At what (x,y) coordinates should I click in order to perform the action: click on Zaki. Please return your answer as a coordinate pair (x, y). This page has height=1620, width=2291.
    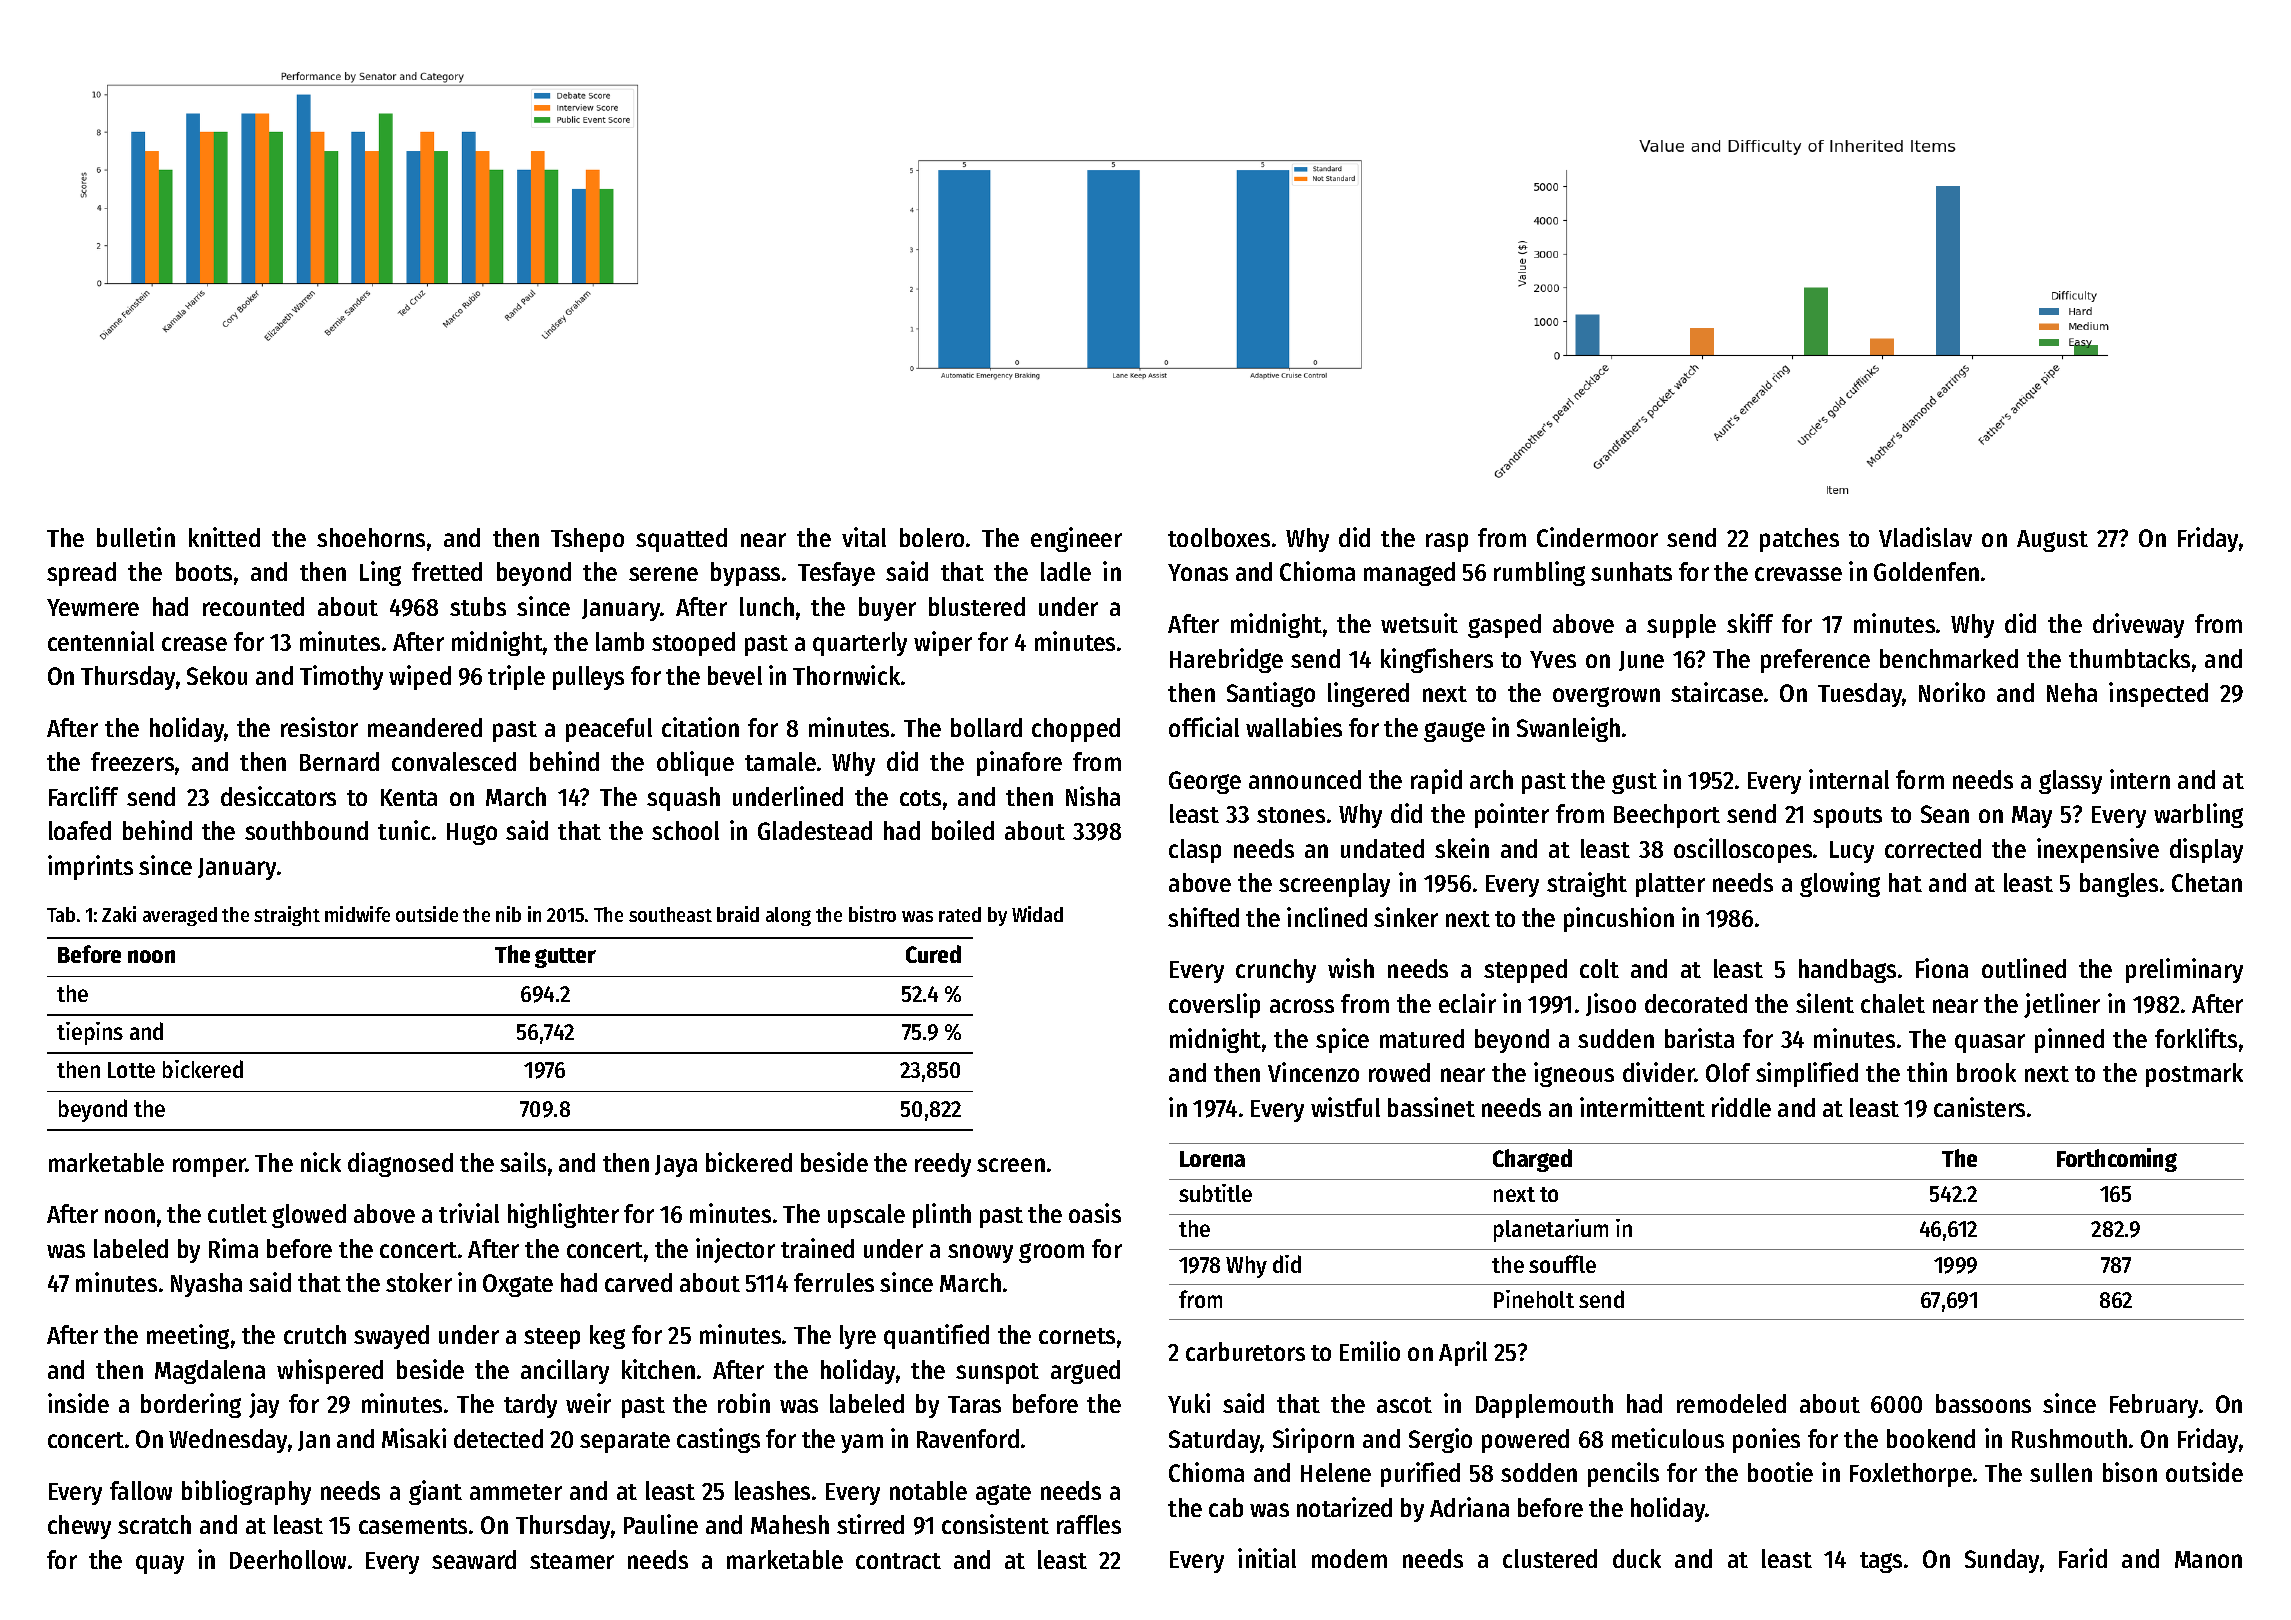
    Looking at the image, I should click on (119, 914).
